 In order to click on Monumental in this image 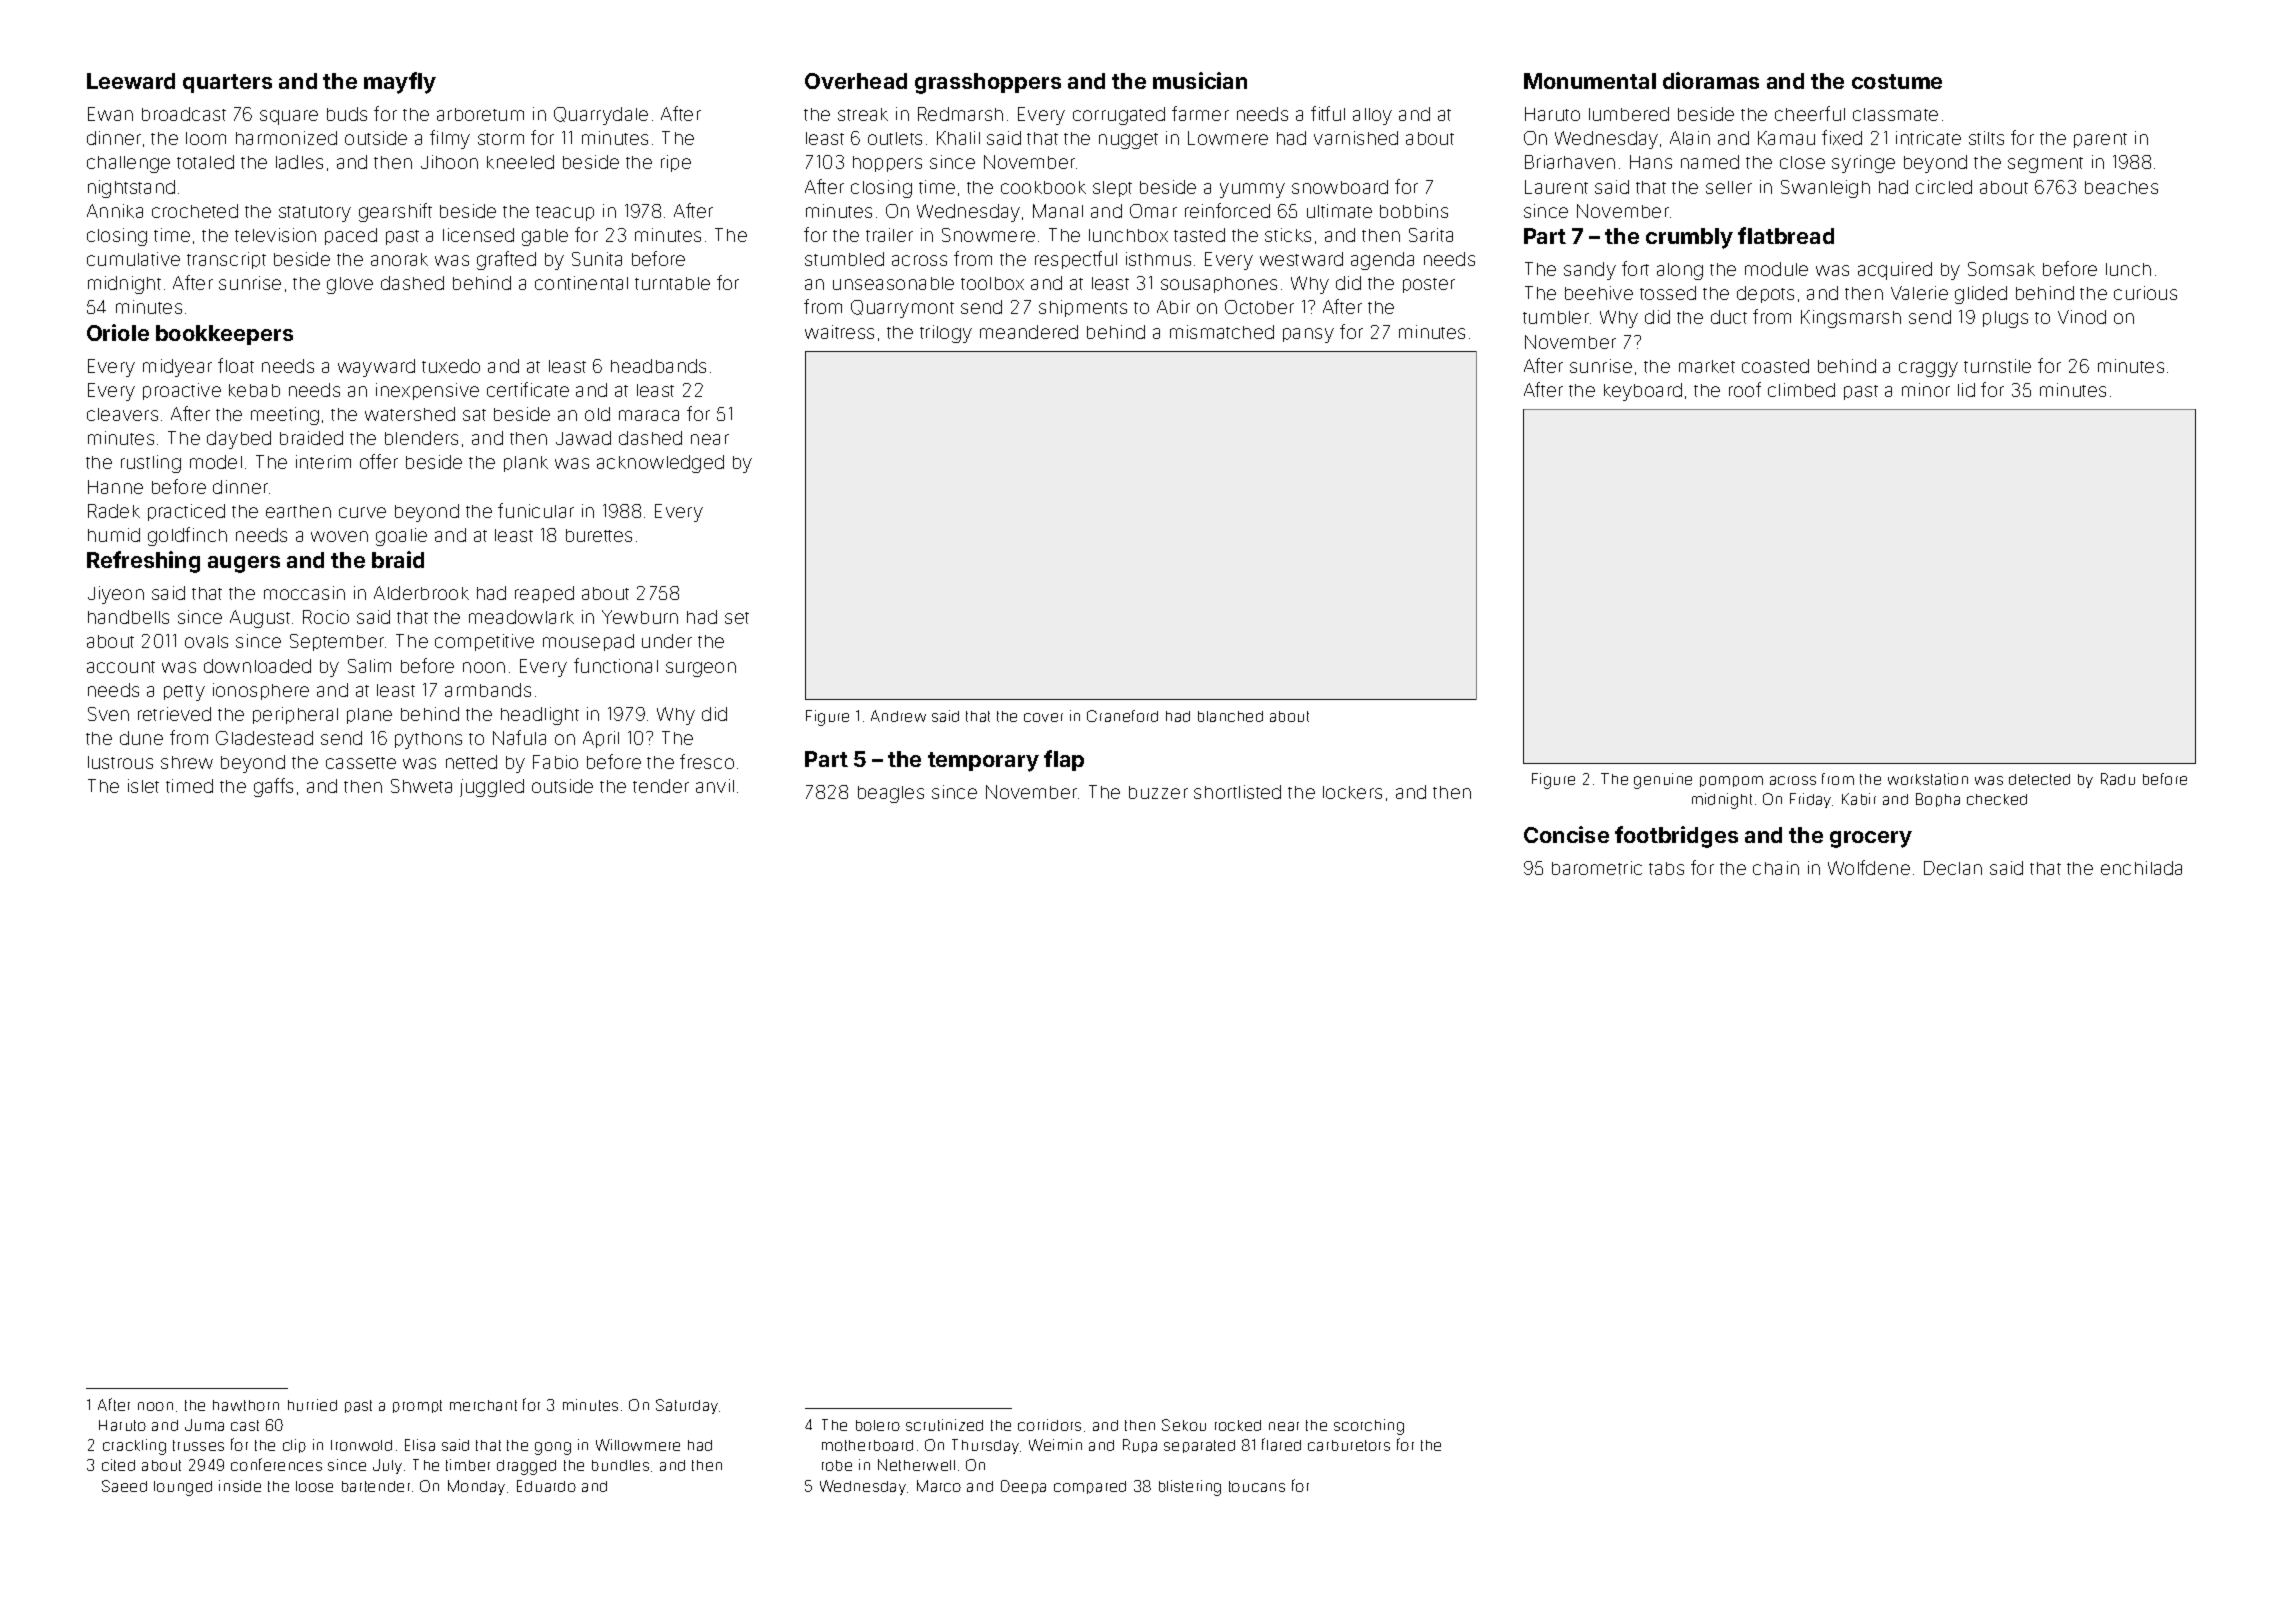, I will do `click(1590, 81)`.
